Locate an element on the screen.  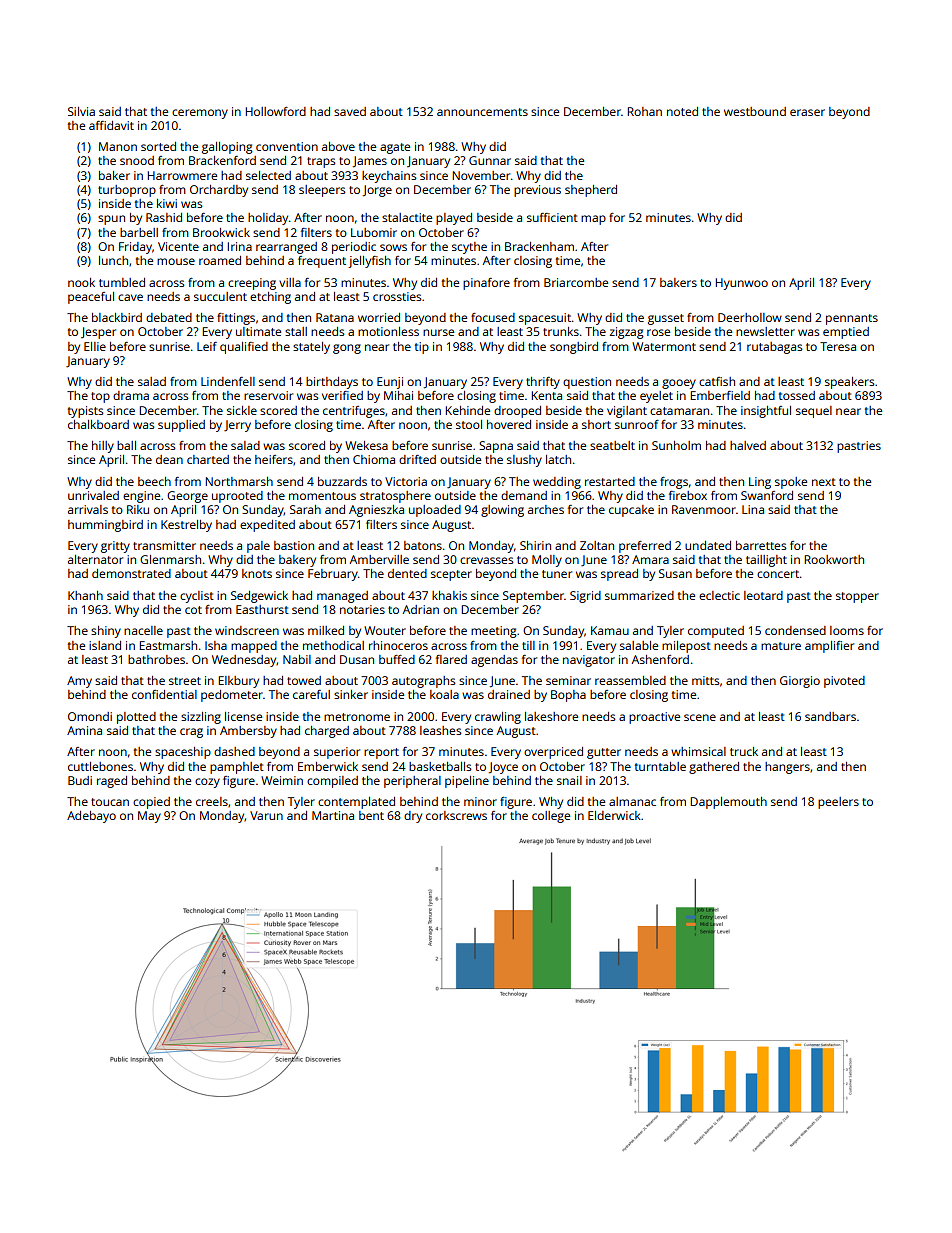
koala is located at coordinates (444, 694).
